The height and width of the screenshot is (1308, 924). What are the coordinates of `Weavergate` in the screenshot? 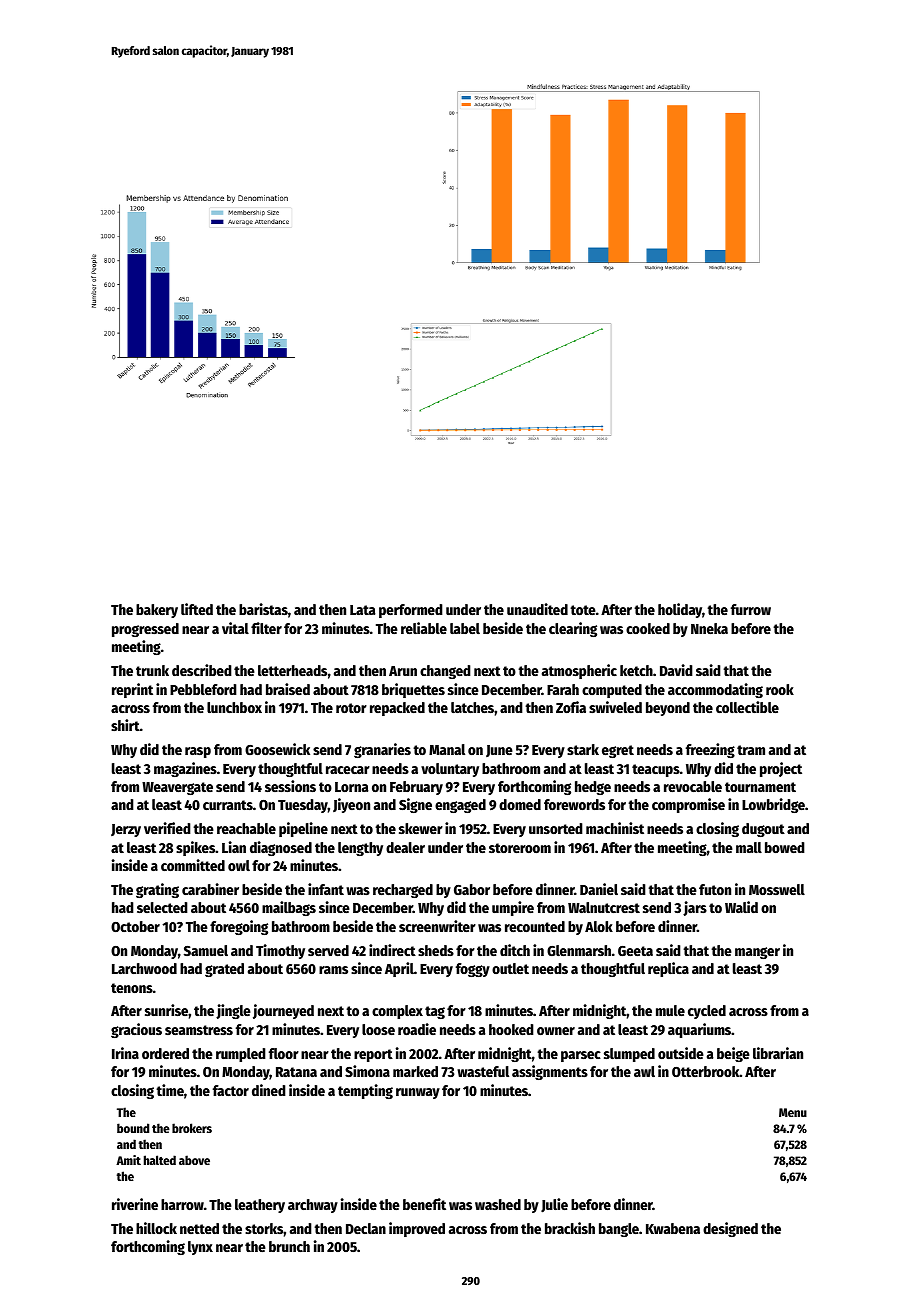 It's located at (177, 788).
